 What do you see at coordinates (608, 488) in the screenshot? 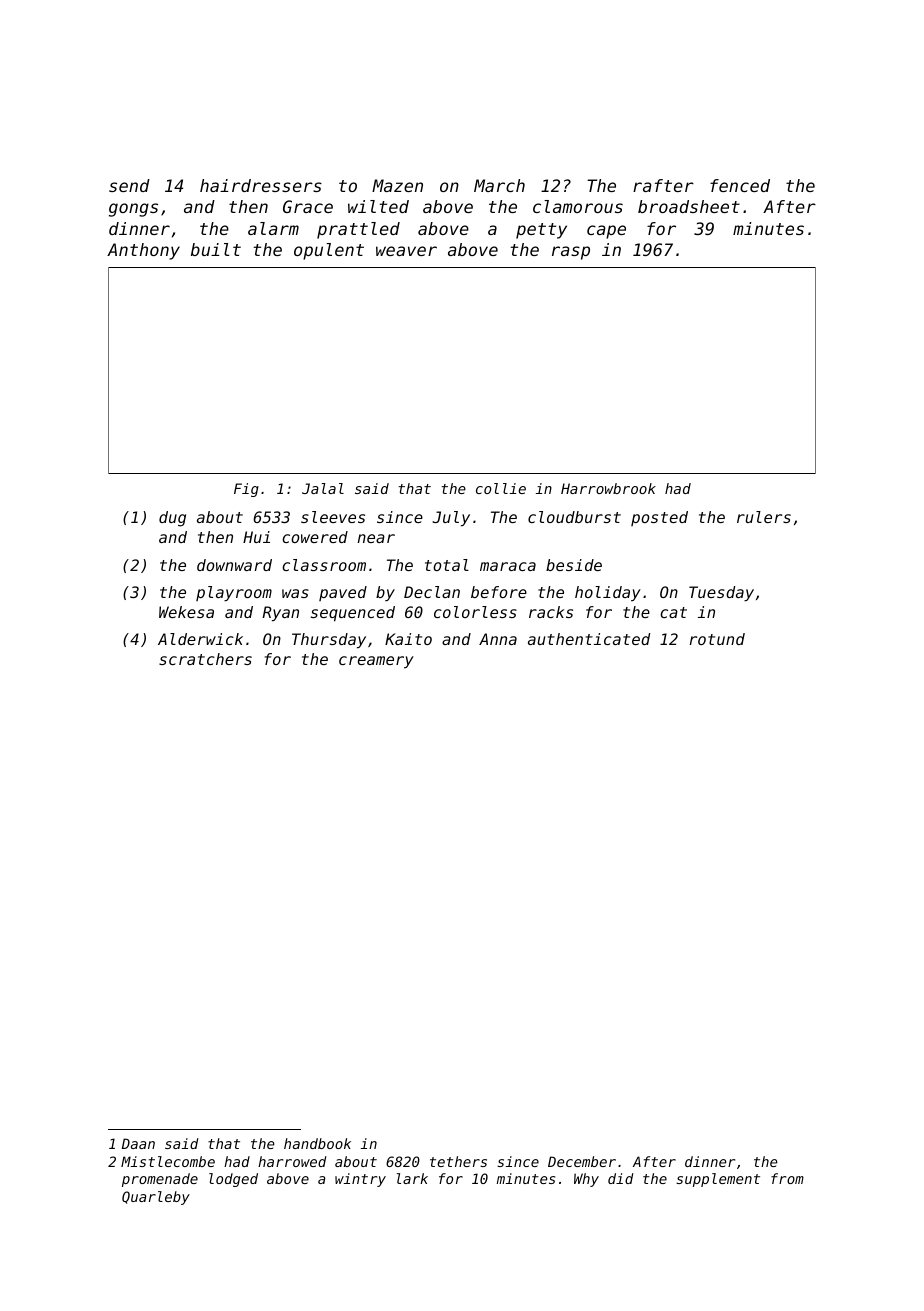
I see `Harrowbrook` at bounding box center [608, 488].
